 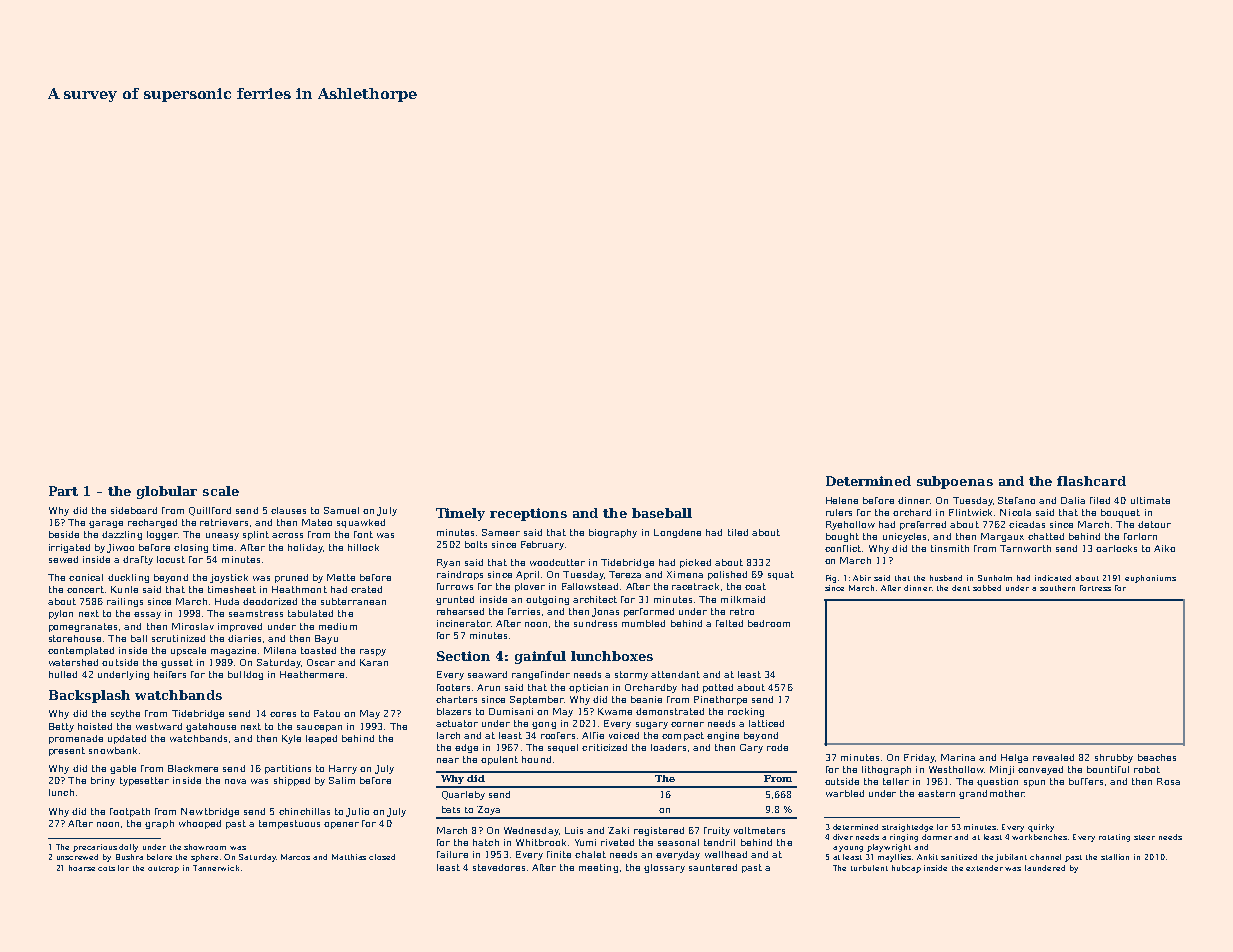 What do you see at coordinates (61, 727) in the screenshot?
I see `Betty` at bounding box center [61, 727].
